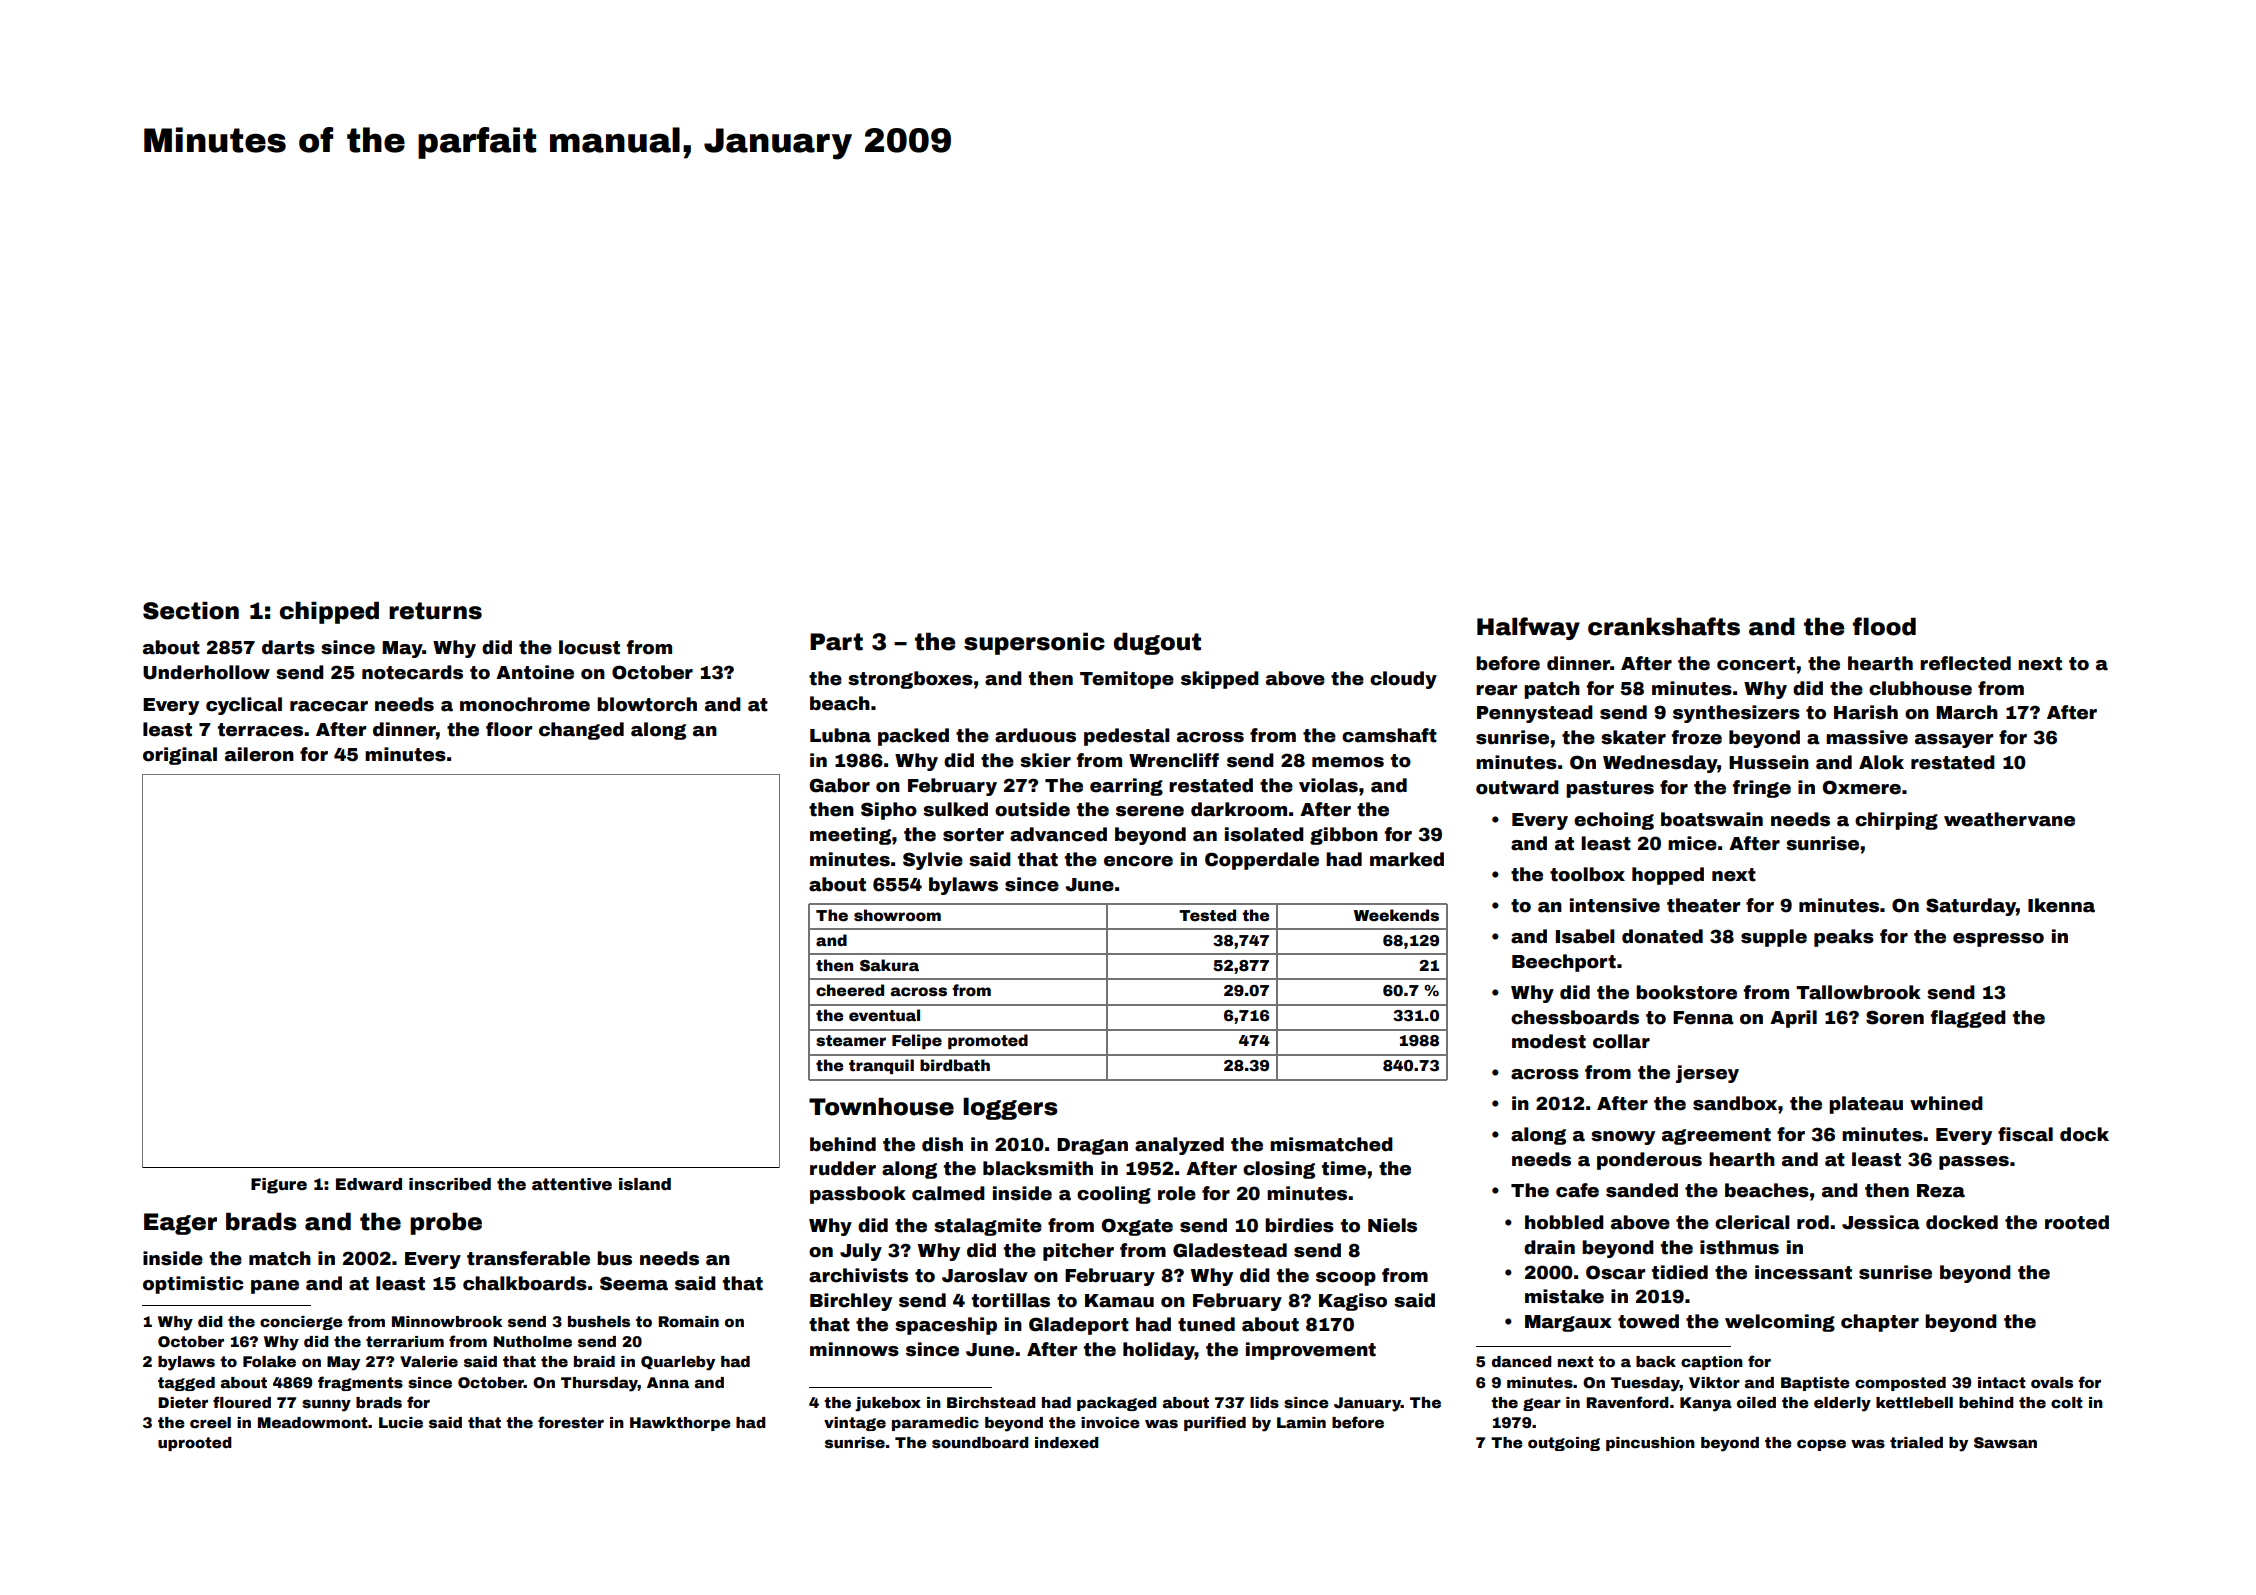 The image size is (2256, 1595). What do you see at coordinates (2025, 1134) in the screenshot?
I see `fiscal` at bounding box center [2025, 1134].
